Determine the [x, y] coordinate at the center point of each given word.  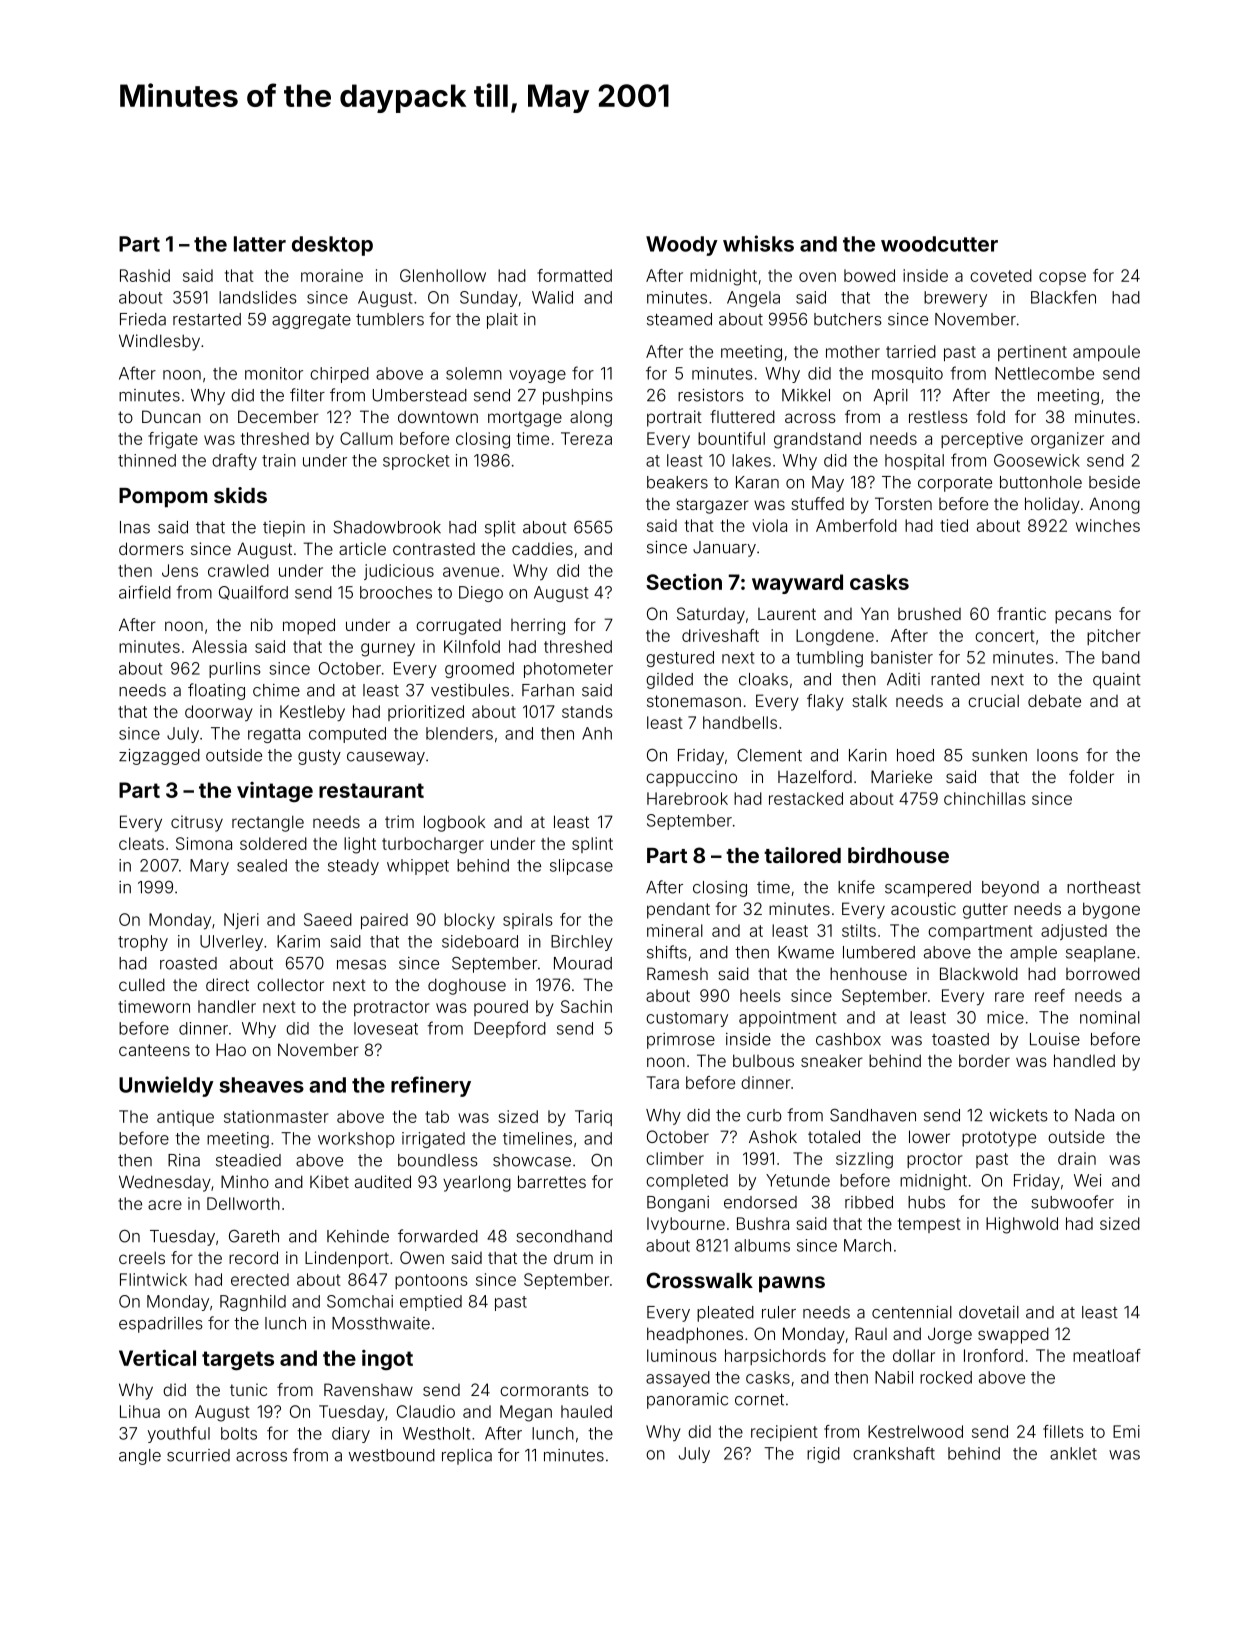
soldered [273, 843]
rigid [823, 1455]
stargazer [712, 506]
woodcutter [939, 244]
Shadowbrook [387, 527]
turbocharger [433, 845]
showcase [532, 1160]
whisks [758, 243]
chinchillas [985, 798]
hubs [926, 1202]
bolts [239, 1433]
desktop [332, 246]
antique [185, 1118]
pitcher [1114, 637]
